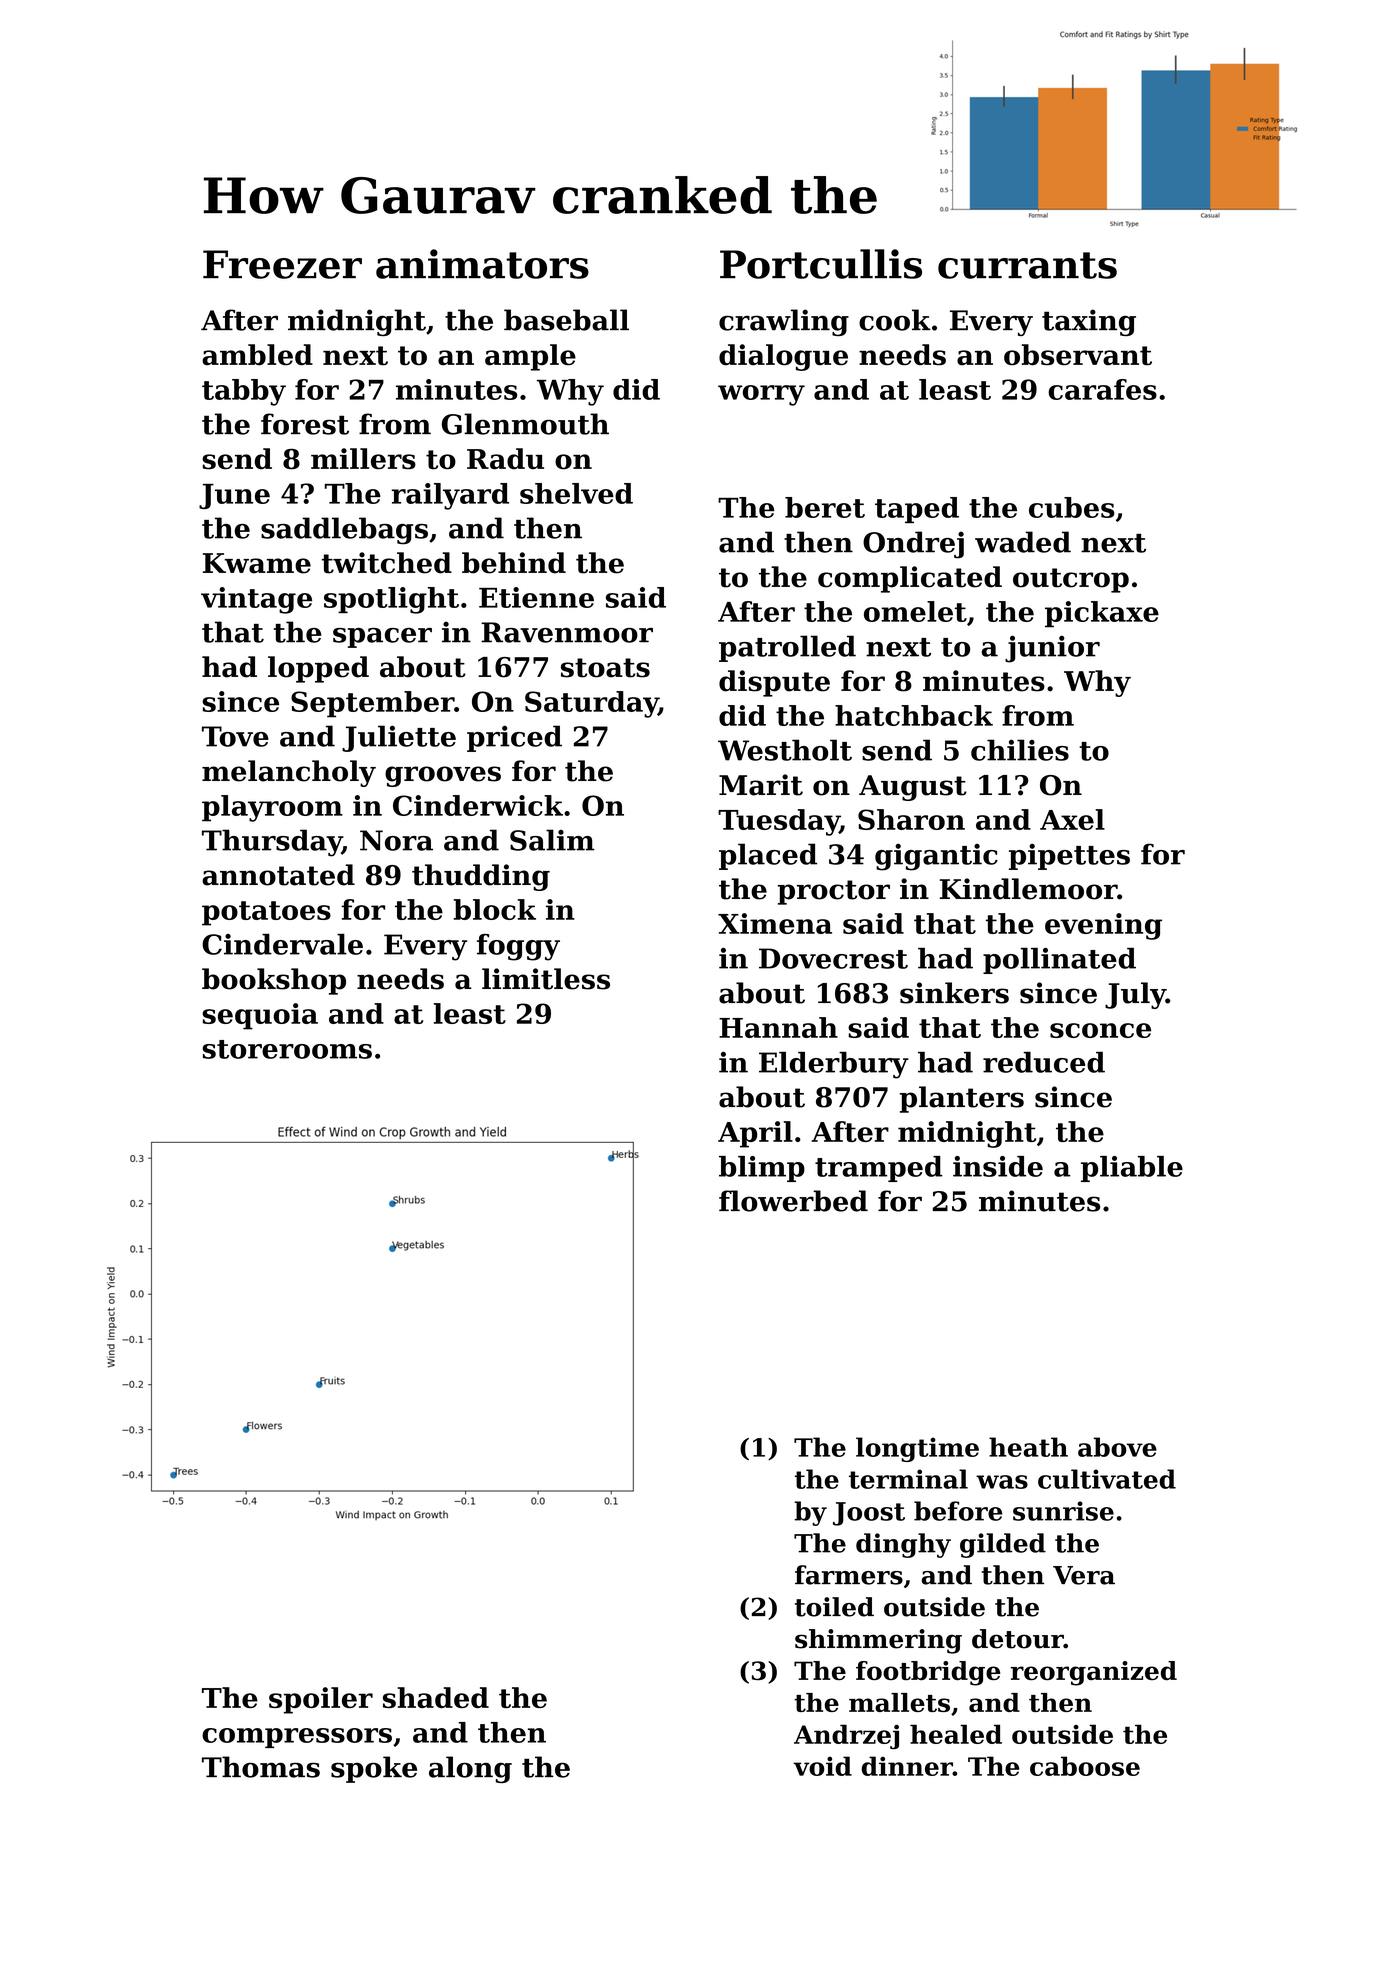  Describe the element at coordinates (1052, 649) in the document. I see `junior` at that location.
